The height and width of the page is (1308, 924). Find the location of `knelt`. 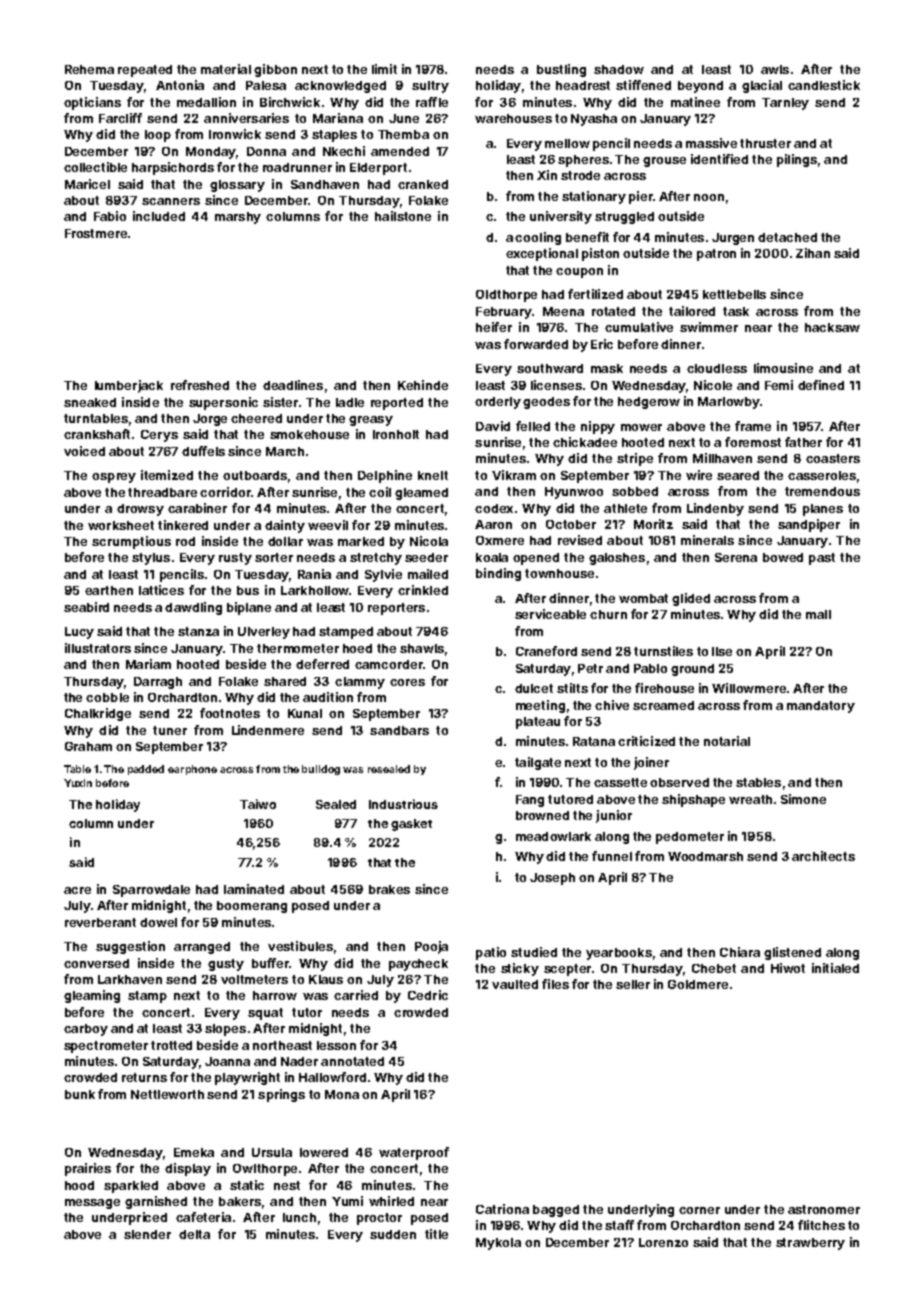

knelt is located at coordinates (433, 475).
